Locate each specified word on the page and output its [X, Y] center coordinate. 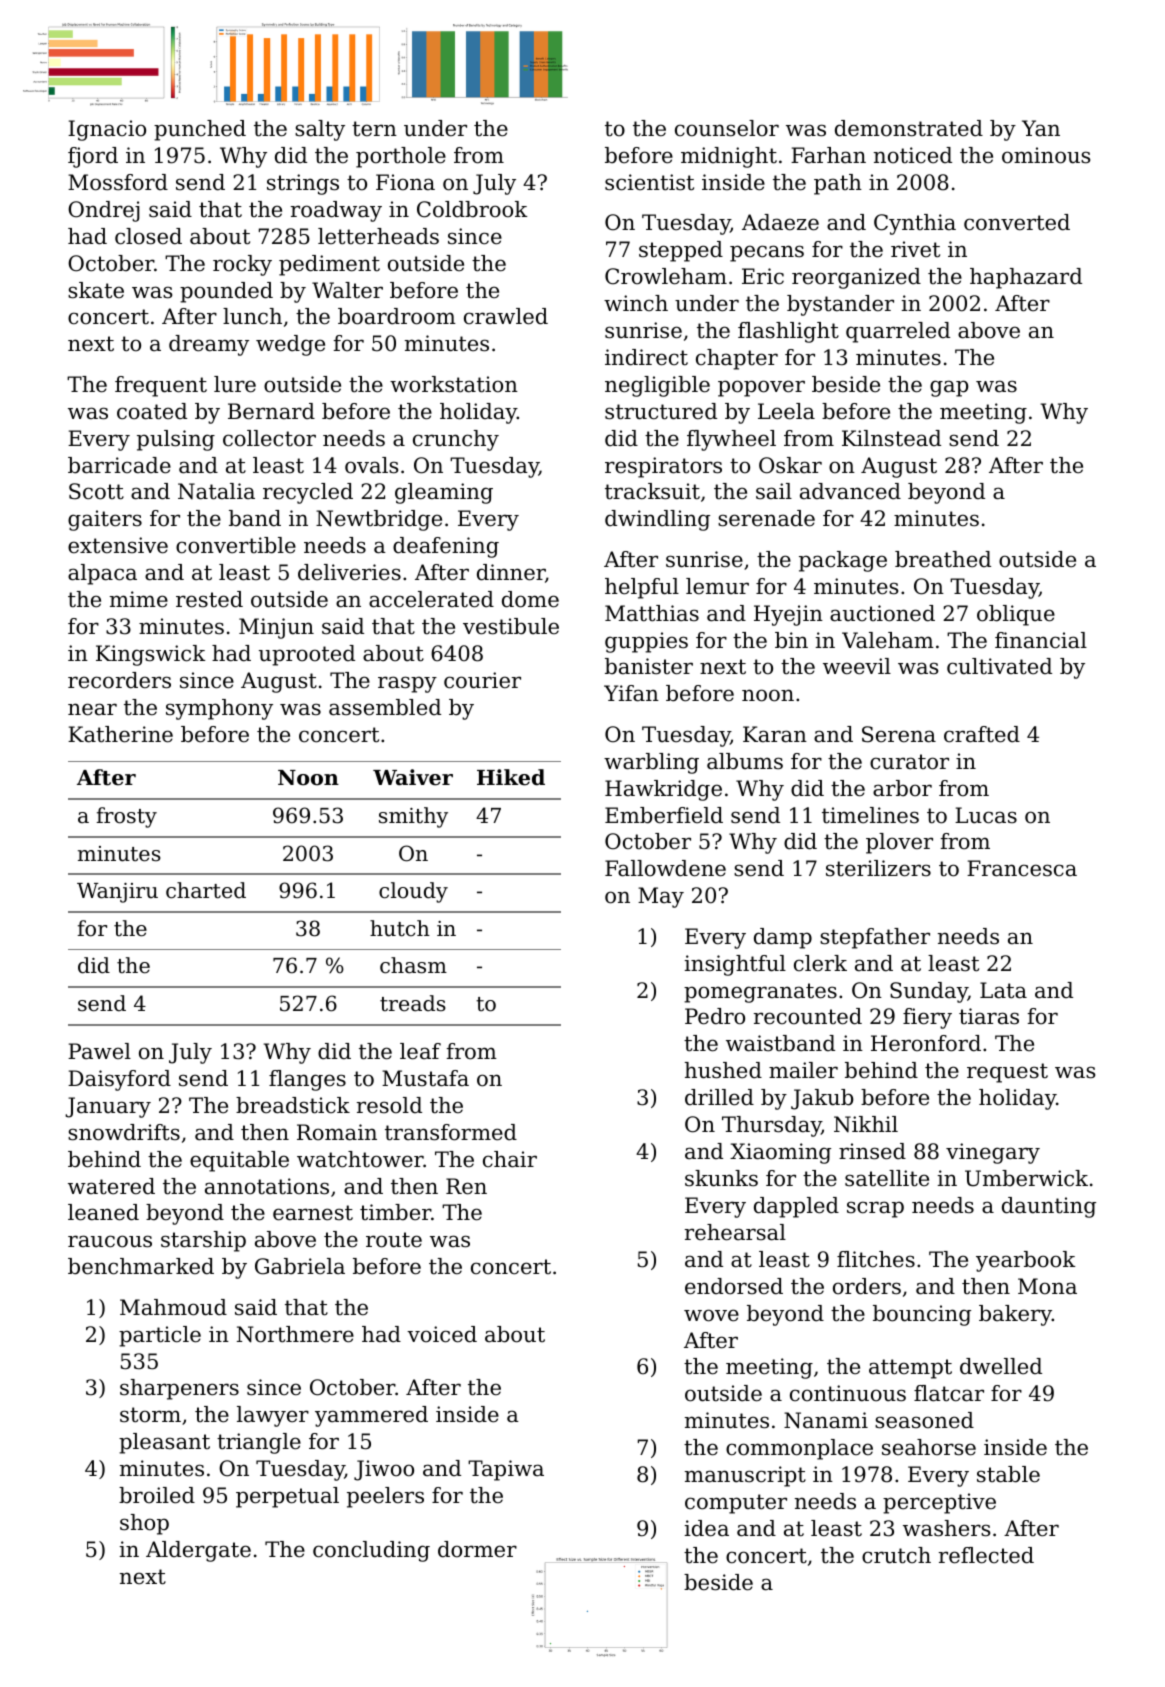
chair [510, 1159]
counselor [727, 128]
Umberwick [1026, 1178]
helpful [642, 588]
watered [111, 1186]
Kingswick [151, 655]
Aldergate [198, 1551]
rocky [242, 265]
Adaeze [780, 222]
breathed [943, 559]
